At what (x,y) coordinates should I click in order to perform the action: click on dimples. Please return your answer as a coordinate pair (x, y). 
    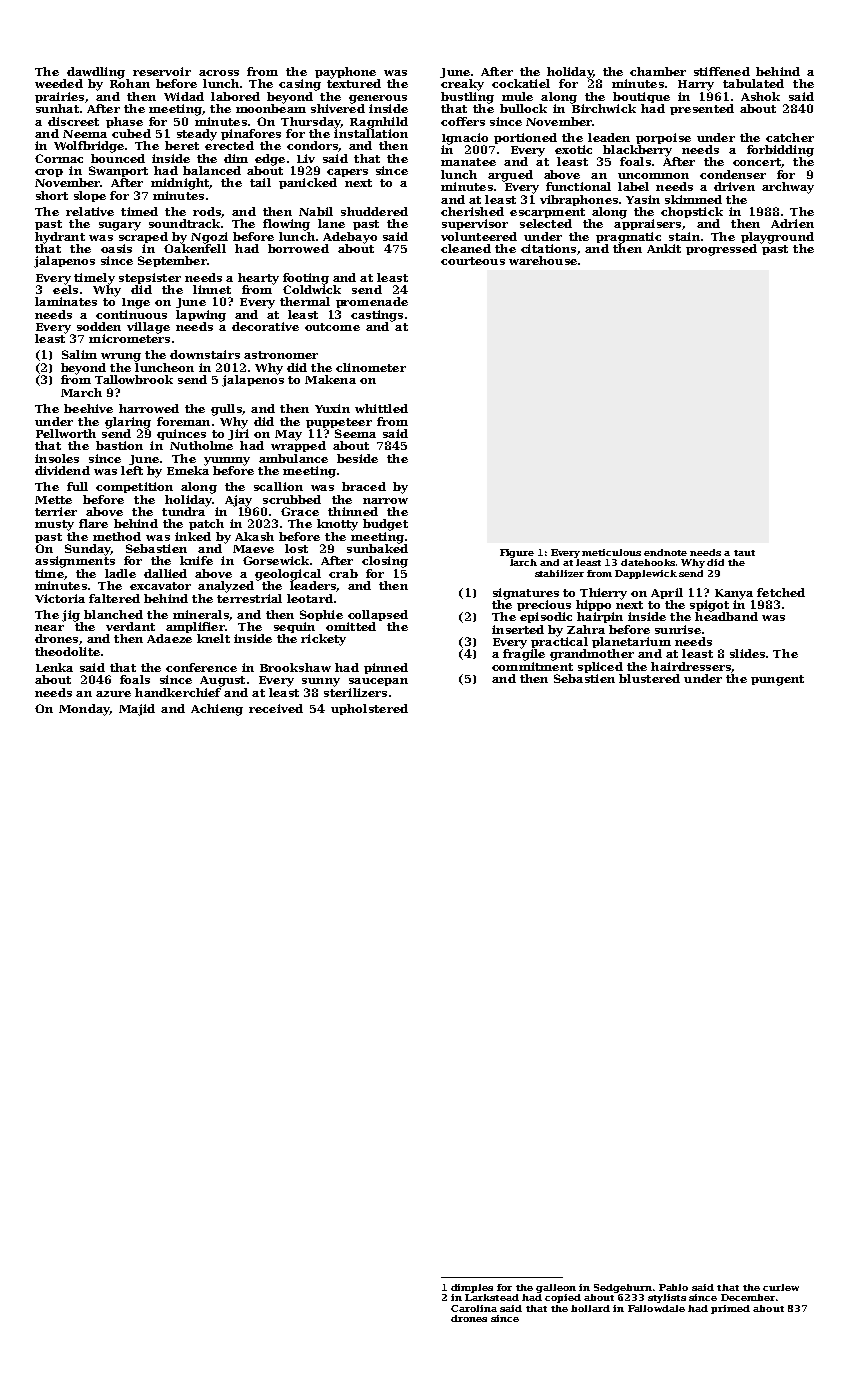
    Looking at the image, I should click on (472, 1288).
